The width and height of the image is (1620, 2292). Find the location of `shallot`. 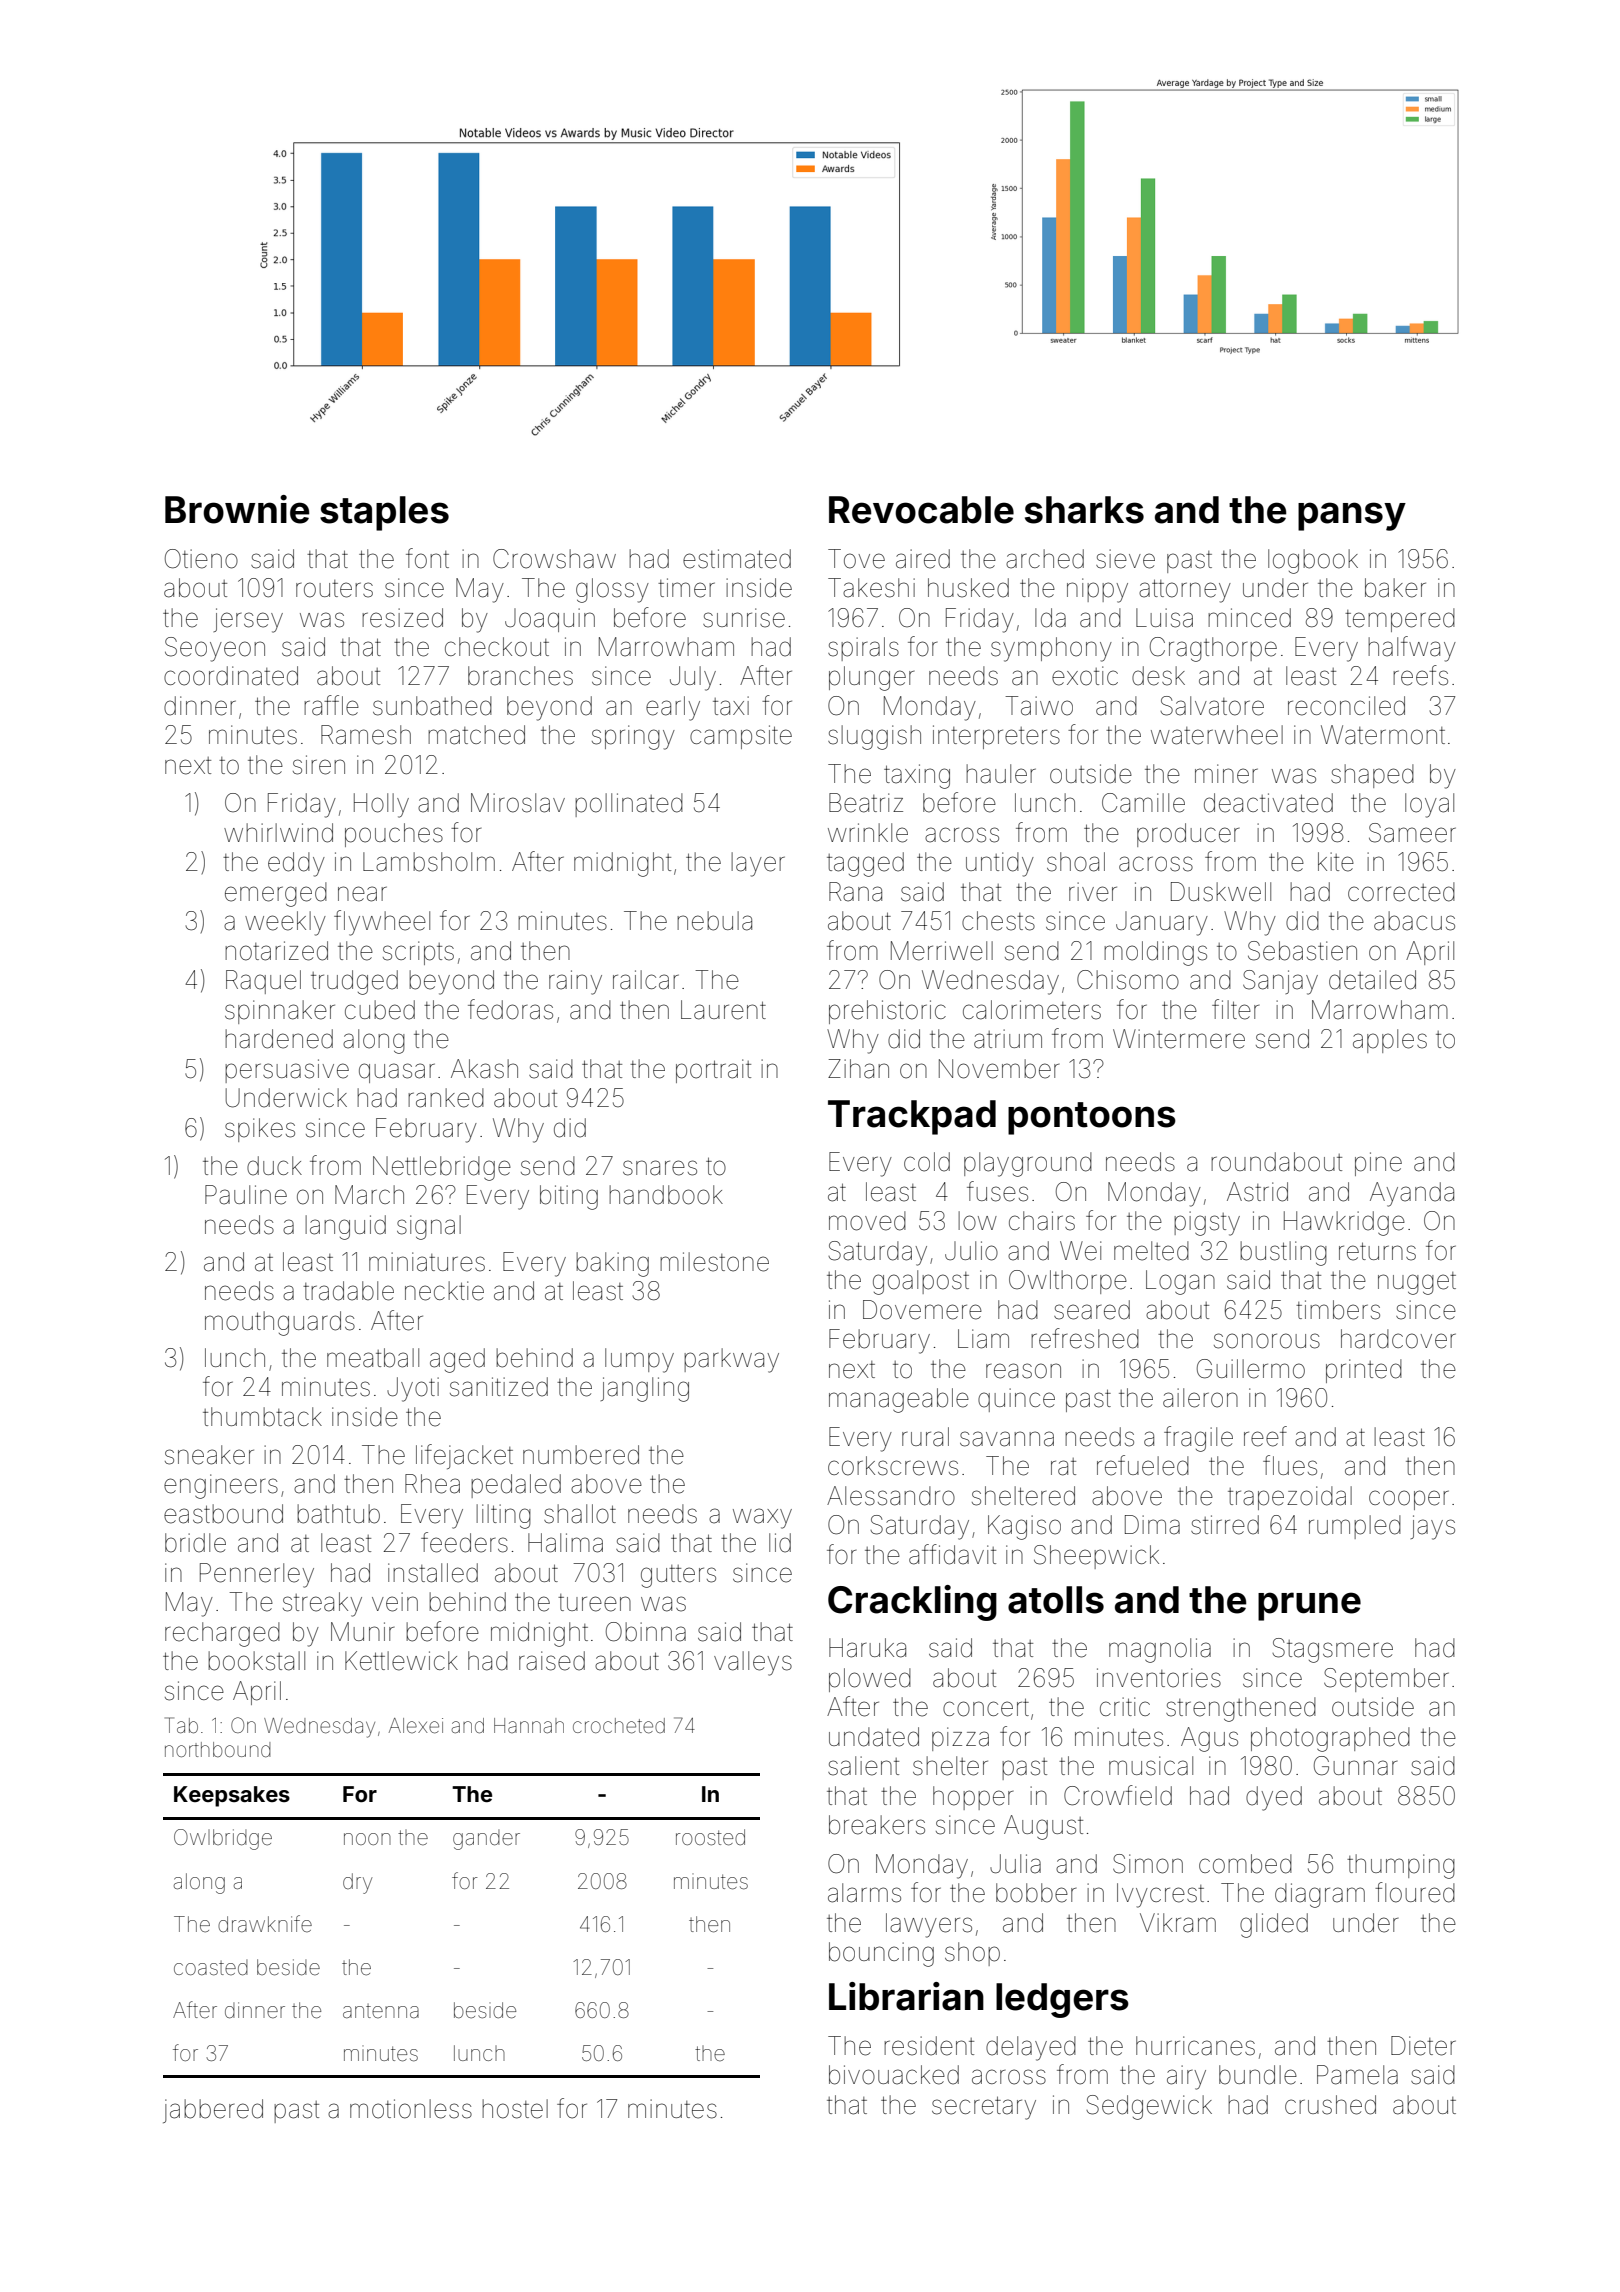

shallot is located at coordinates (580, 1514).
